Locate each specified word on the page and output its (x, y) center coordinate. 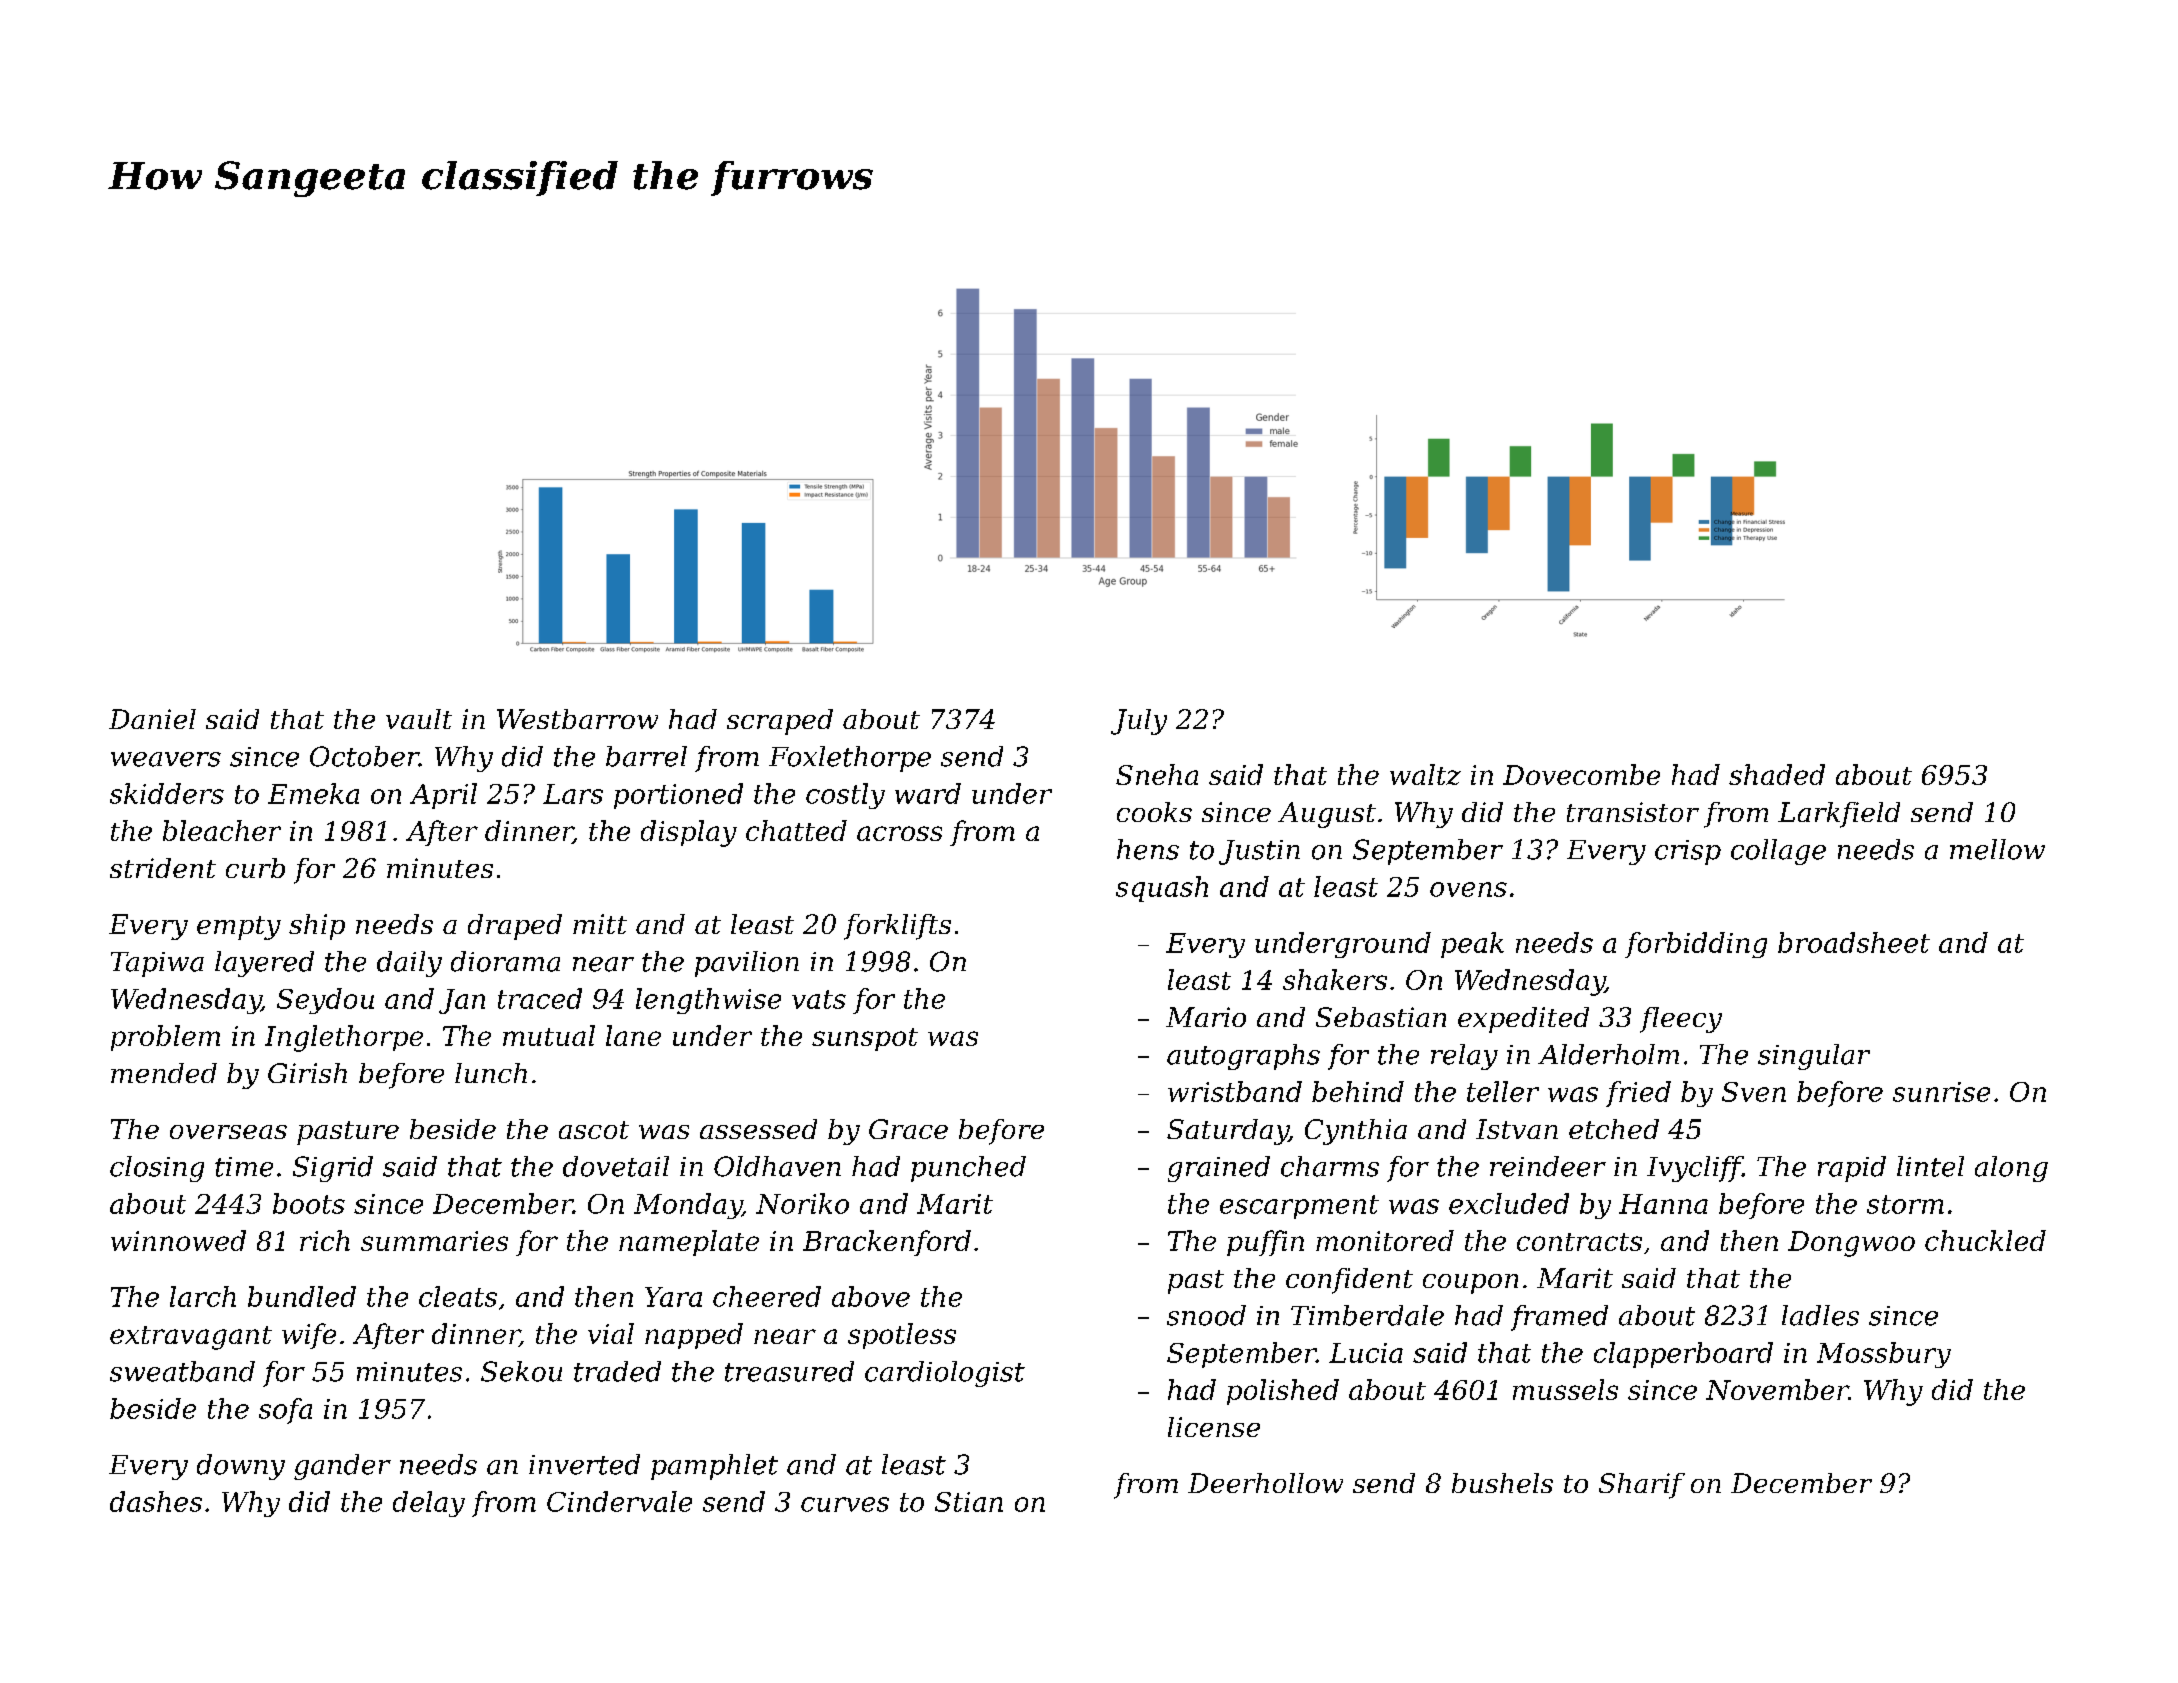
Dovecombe (1581, 774)
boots (309, 1203)
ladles (1820, 1315)
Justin (1259, 852)
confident (1349, 1281)
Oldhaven (777, 1166)
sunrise (1941, 1092)
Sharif (1642, 1486)
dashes (156, 1501)
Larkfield (1839, 815)
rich (325, 1240)
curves (845, 1504)
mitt (600, 924)
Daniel (152, 719)
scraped (780, 722)
